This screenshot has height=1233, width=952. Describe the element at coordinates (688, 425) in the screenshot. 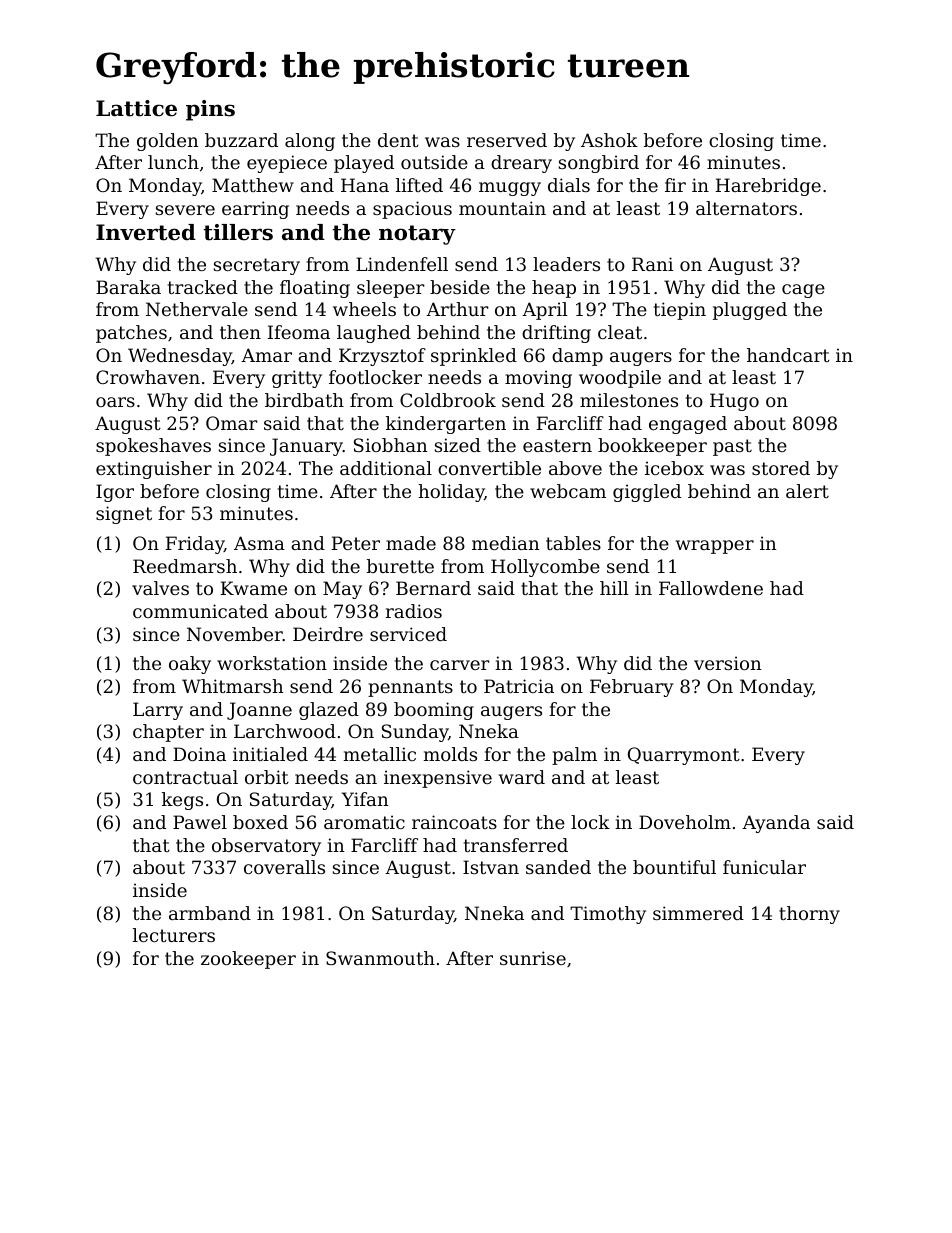

I see `engaged` at that location.
